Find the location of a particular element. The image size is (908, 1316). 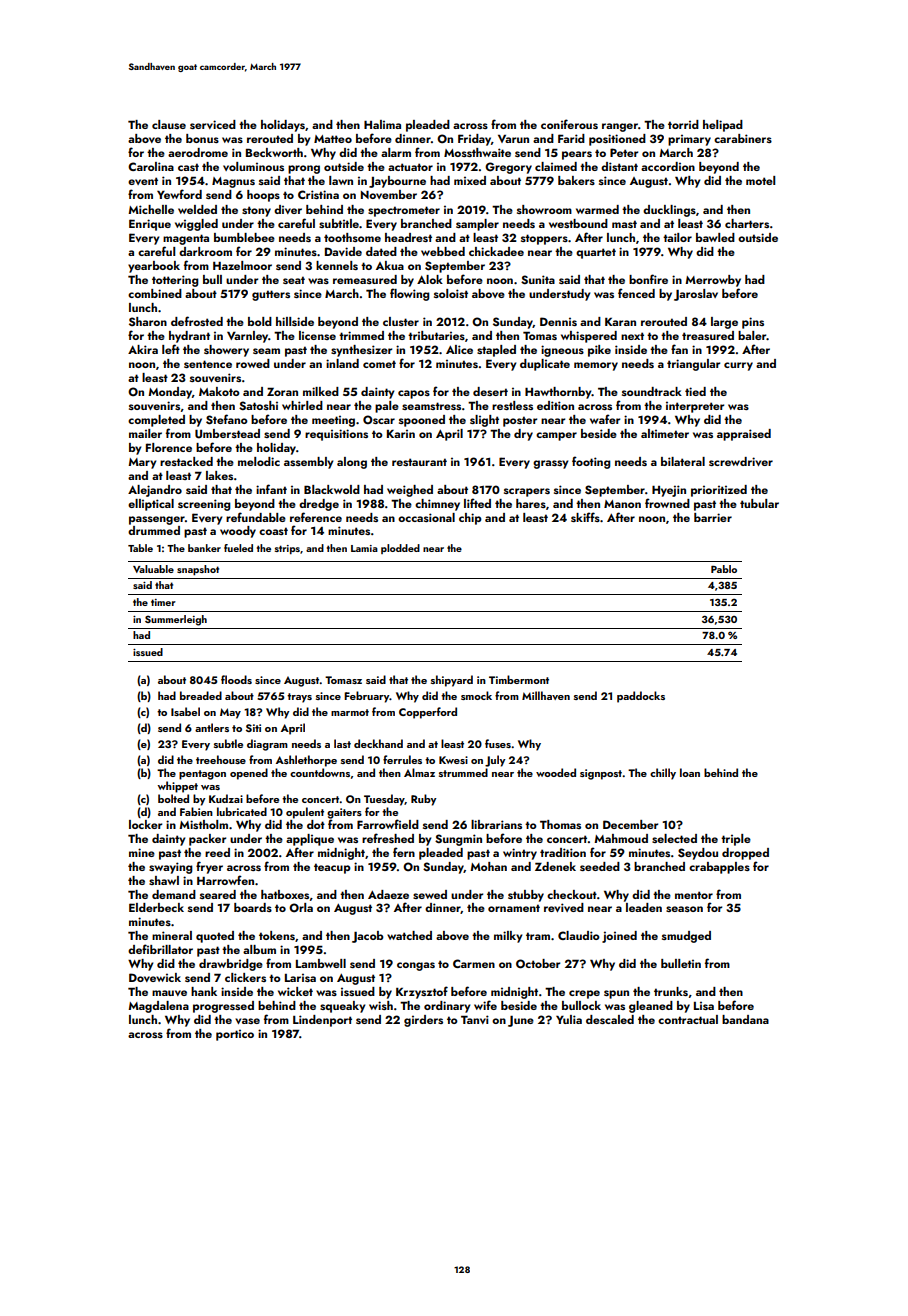

screening is located at coordinates (204, 505).
